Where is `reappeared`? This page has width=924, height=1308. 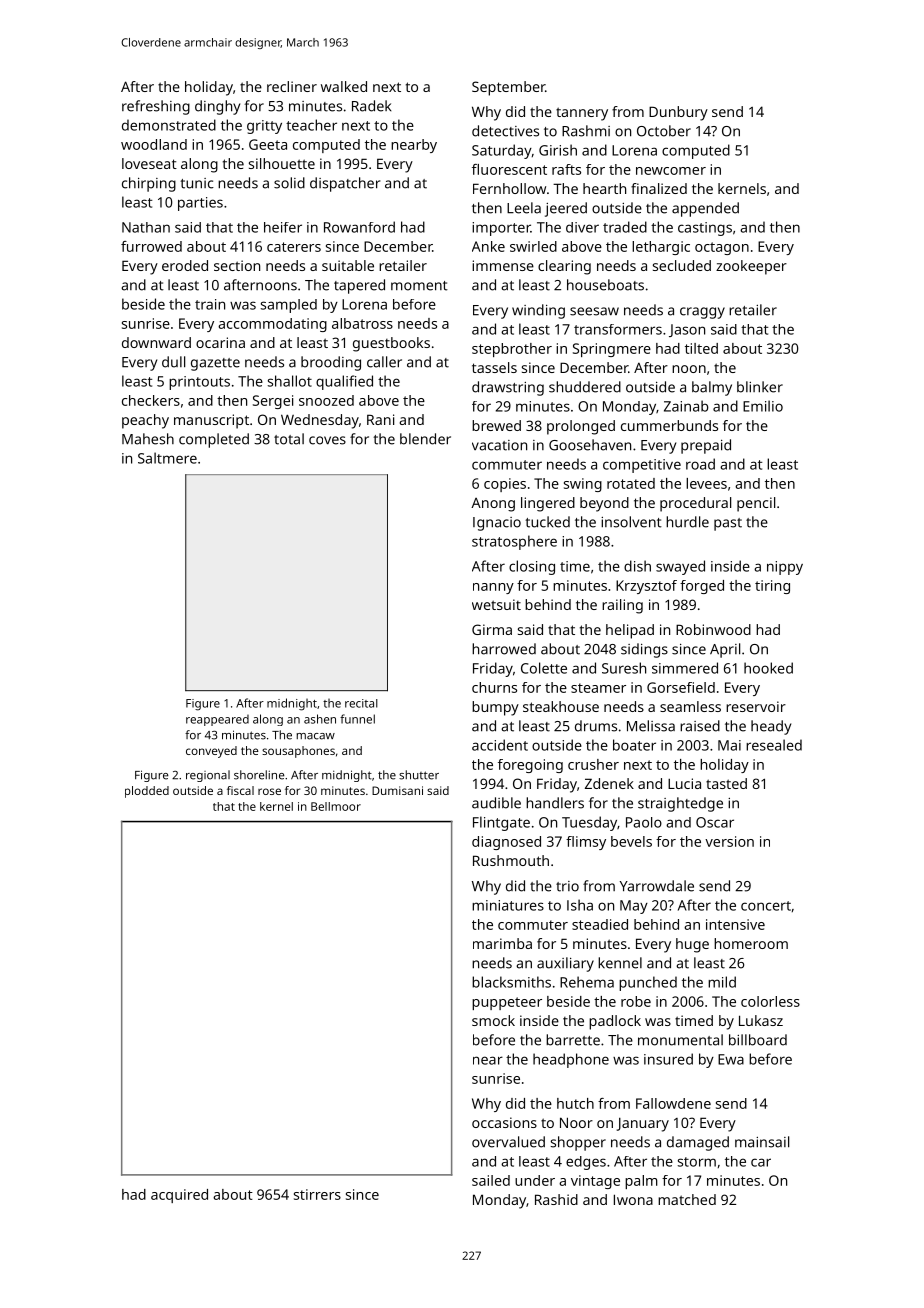
reappeared is located at coordinates (217, 720).
